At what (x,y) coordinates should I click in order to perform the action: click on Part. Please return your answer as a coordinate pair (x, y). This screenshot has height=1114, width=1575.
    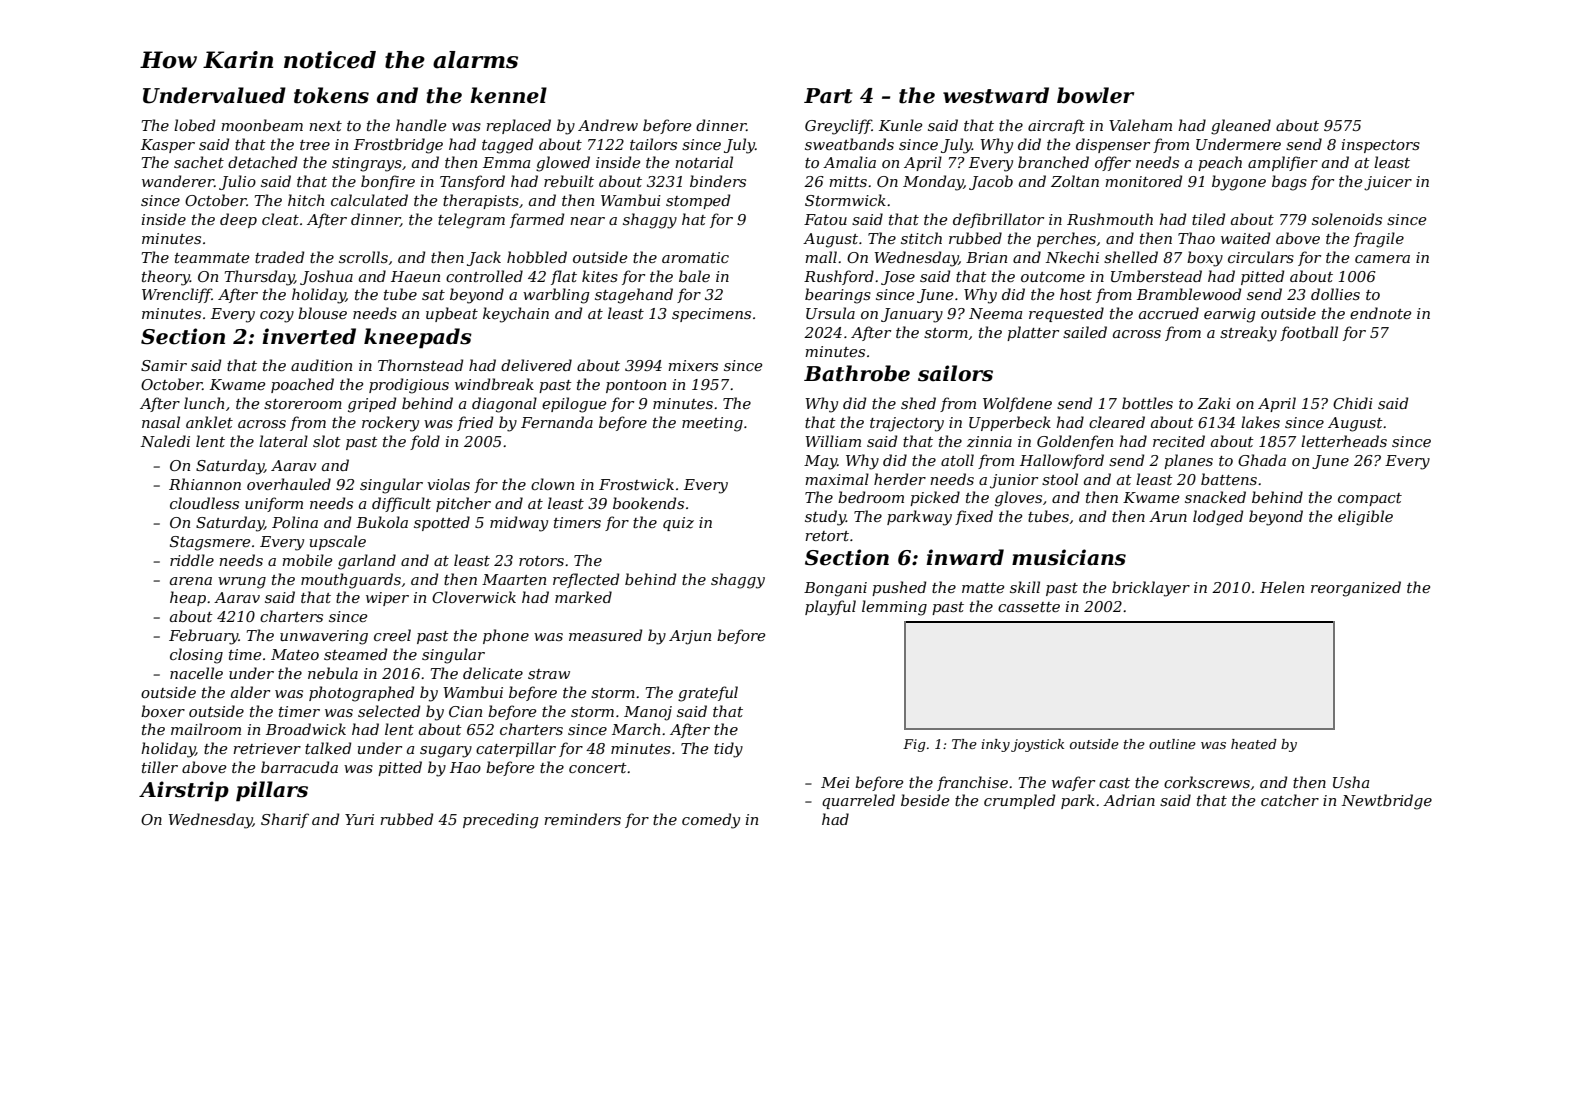
    Looking at the image, I should click on (828, 96).
